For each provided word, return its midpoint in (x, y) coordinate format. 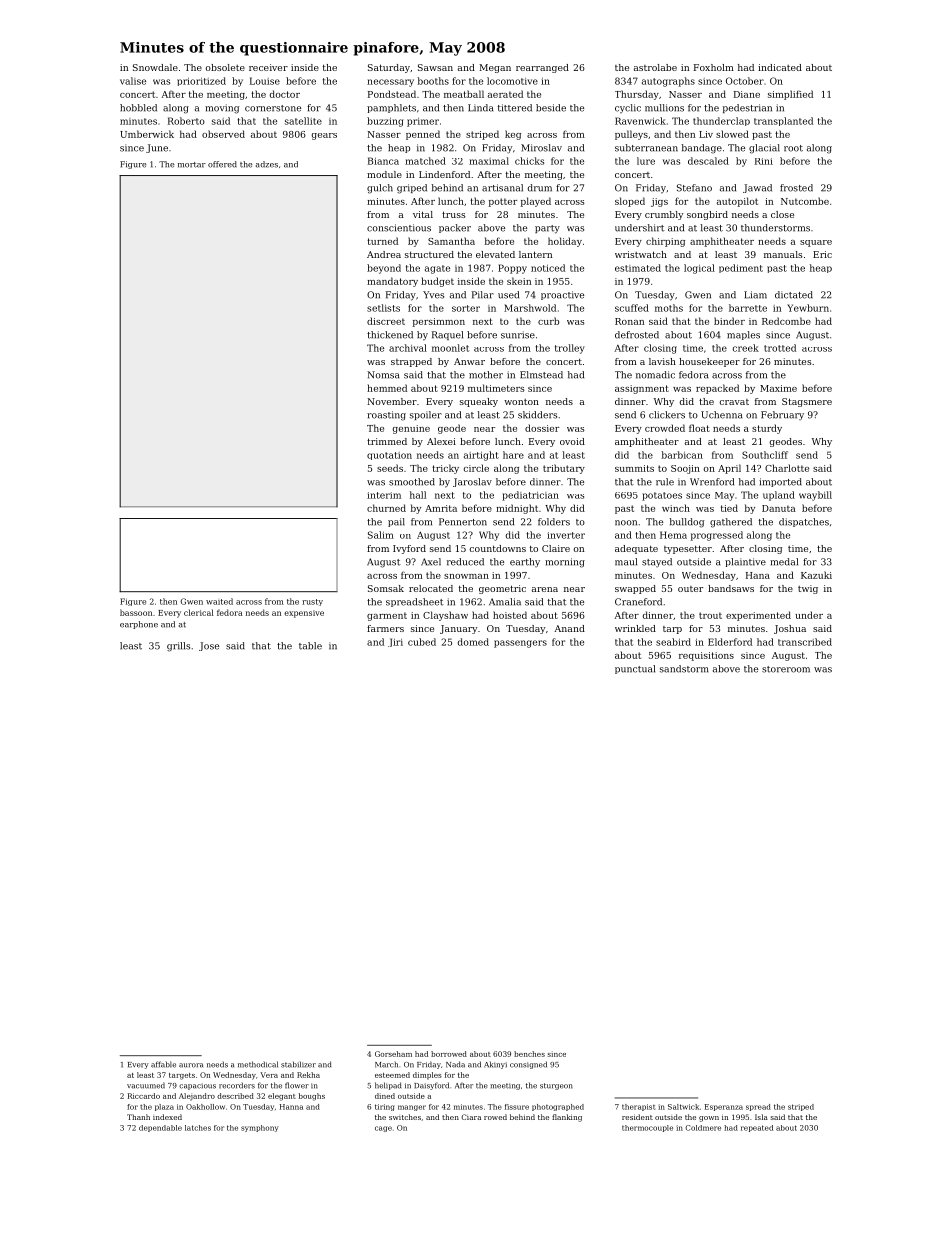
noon (626, 523)
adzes (267, 164)
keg (513, 135)
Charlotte (787, 468)
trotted (780, 348)
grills (178, 647)
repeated (757, 1128)
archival (408, 348)
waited (219, 601)
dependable (160, 1128)
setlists (383, 308)
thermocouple (647, 1128)
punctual (635, 669)
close (782, 214)
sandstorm (684, 669)
